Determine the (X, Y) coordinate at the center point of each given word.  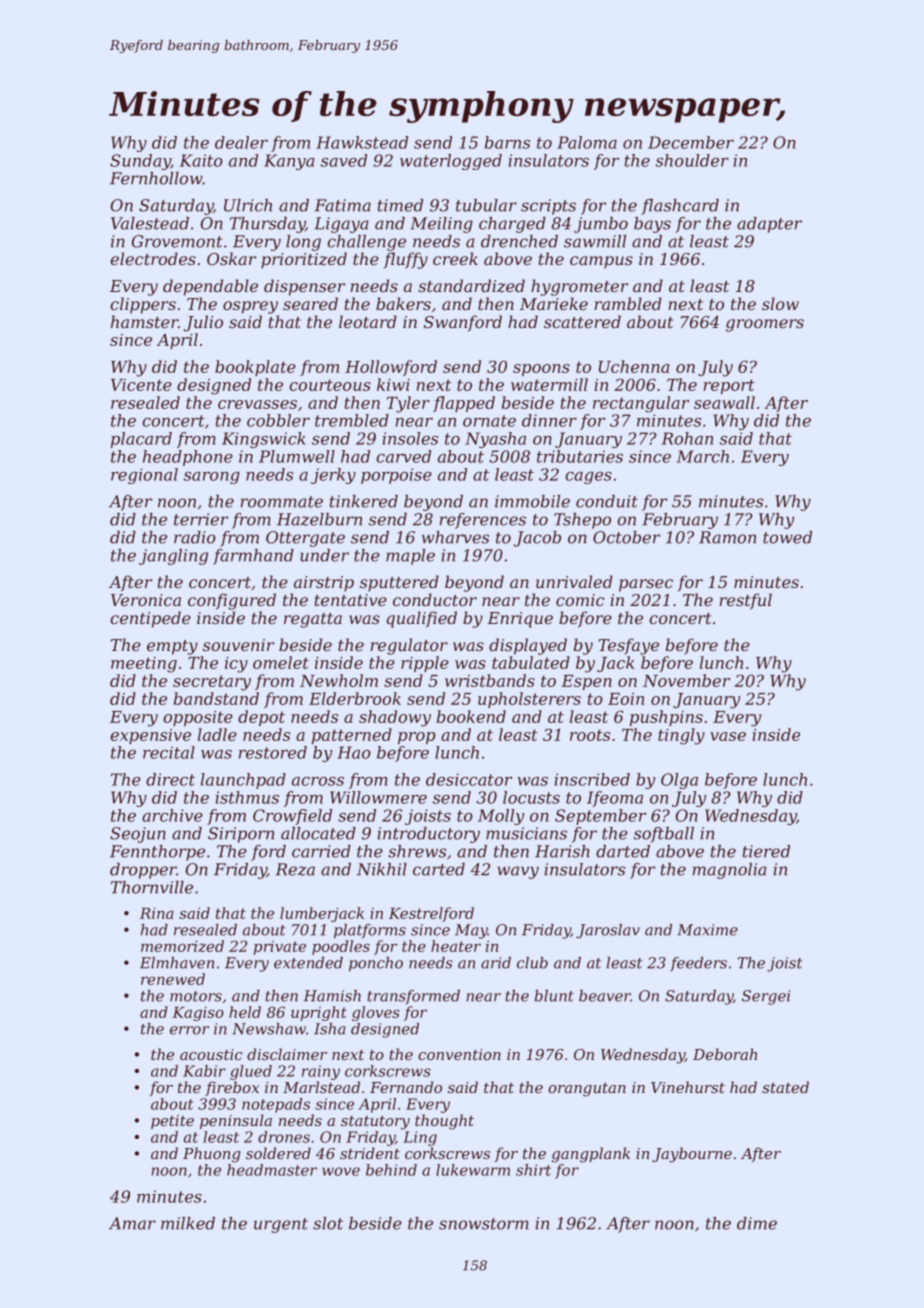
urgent (281, 1225)
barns (507, 142)
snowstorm (484, 1224)
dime (757, 1223)
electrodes (153, 258)
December (691, 142)
